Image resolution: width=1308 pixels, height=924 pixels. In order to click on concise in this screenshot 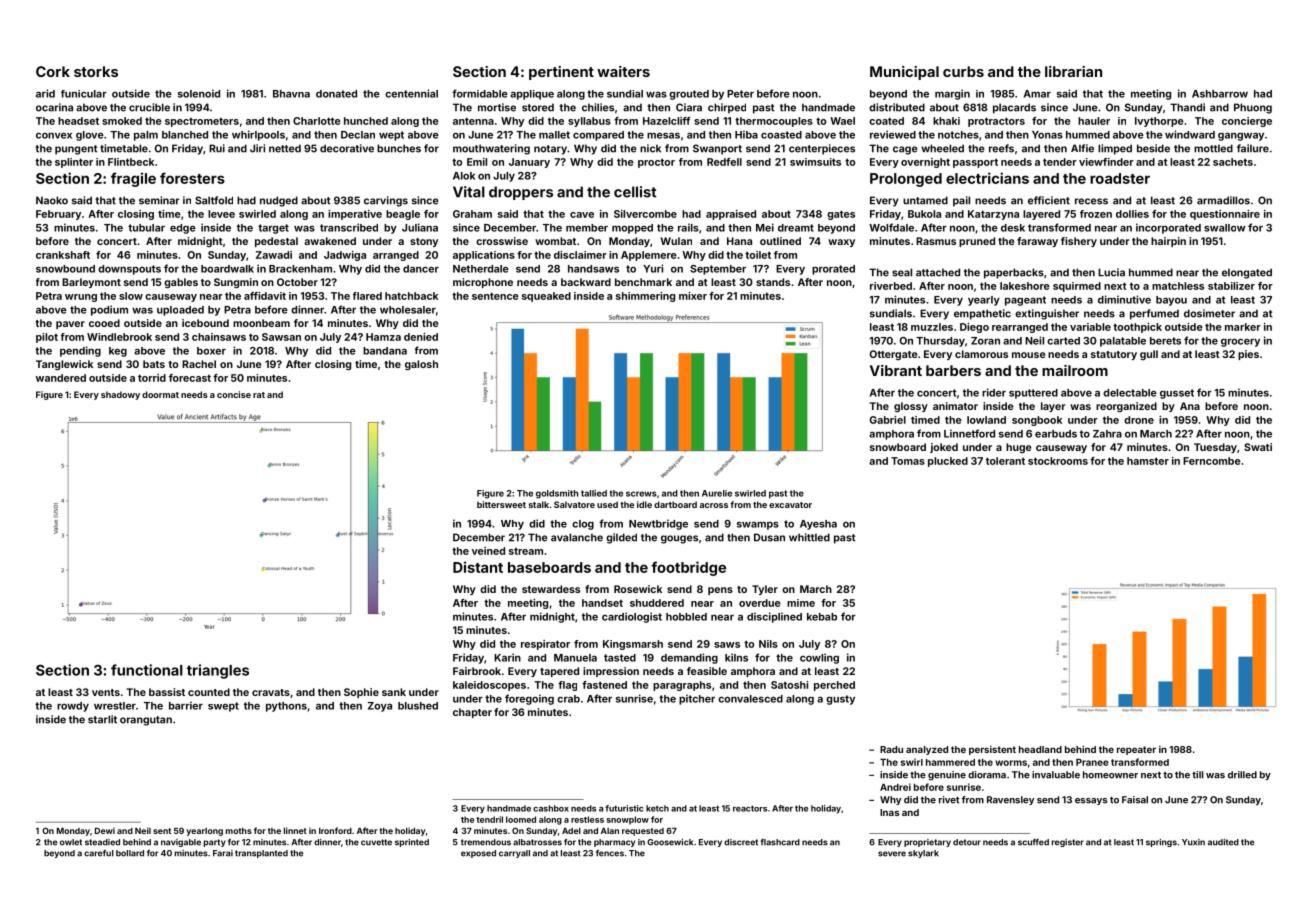, I will do `click(234, 394)`.
